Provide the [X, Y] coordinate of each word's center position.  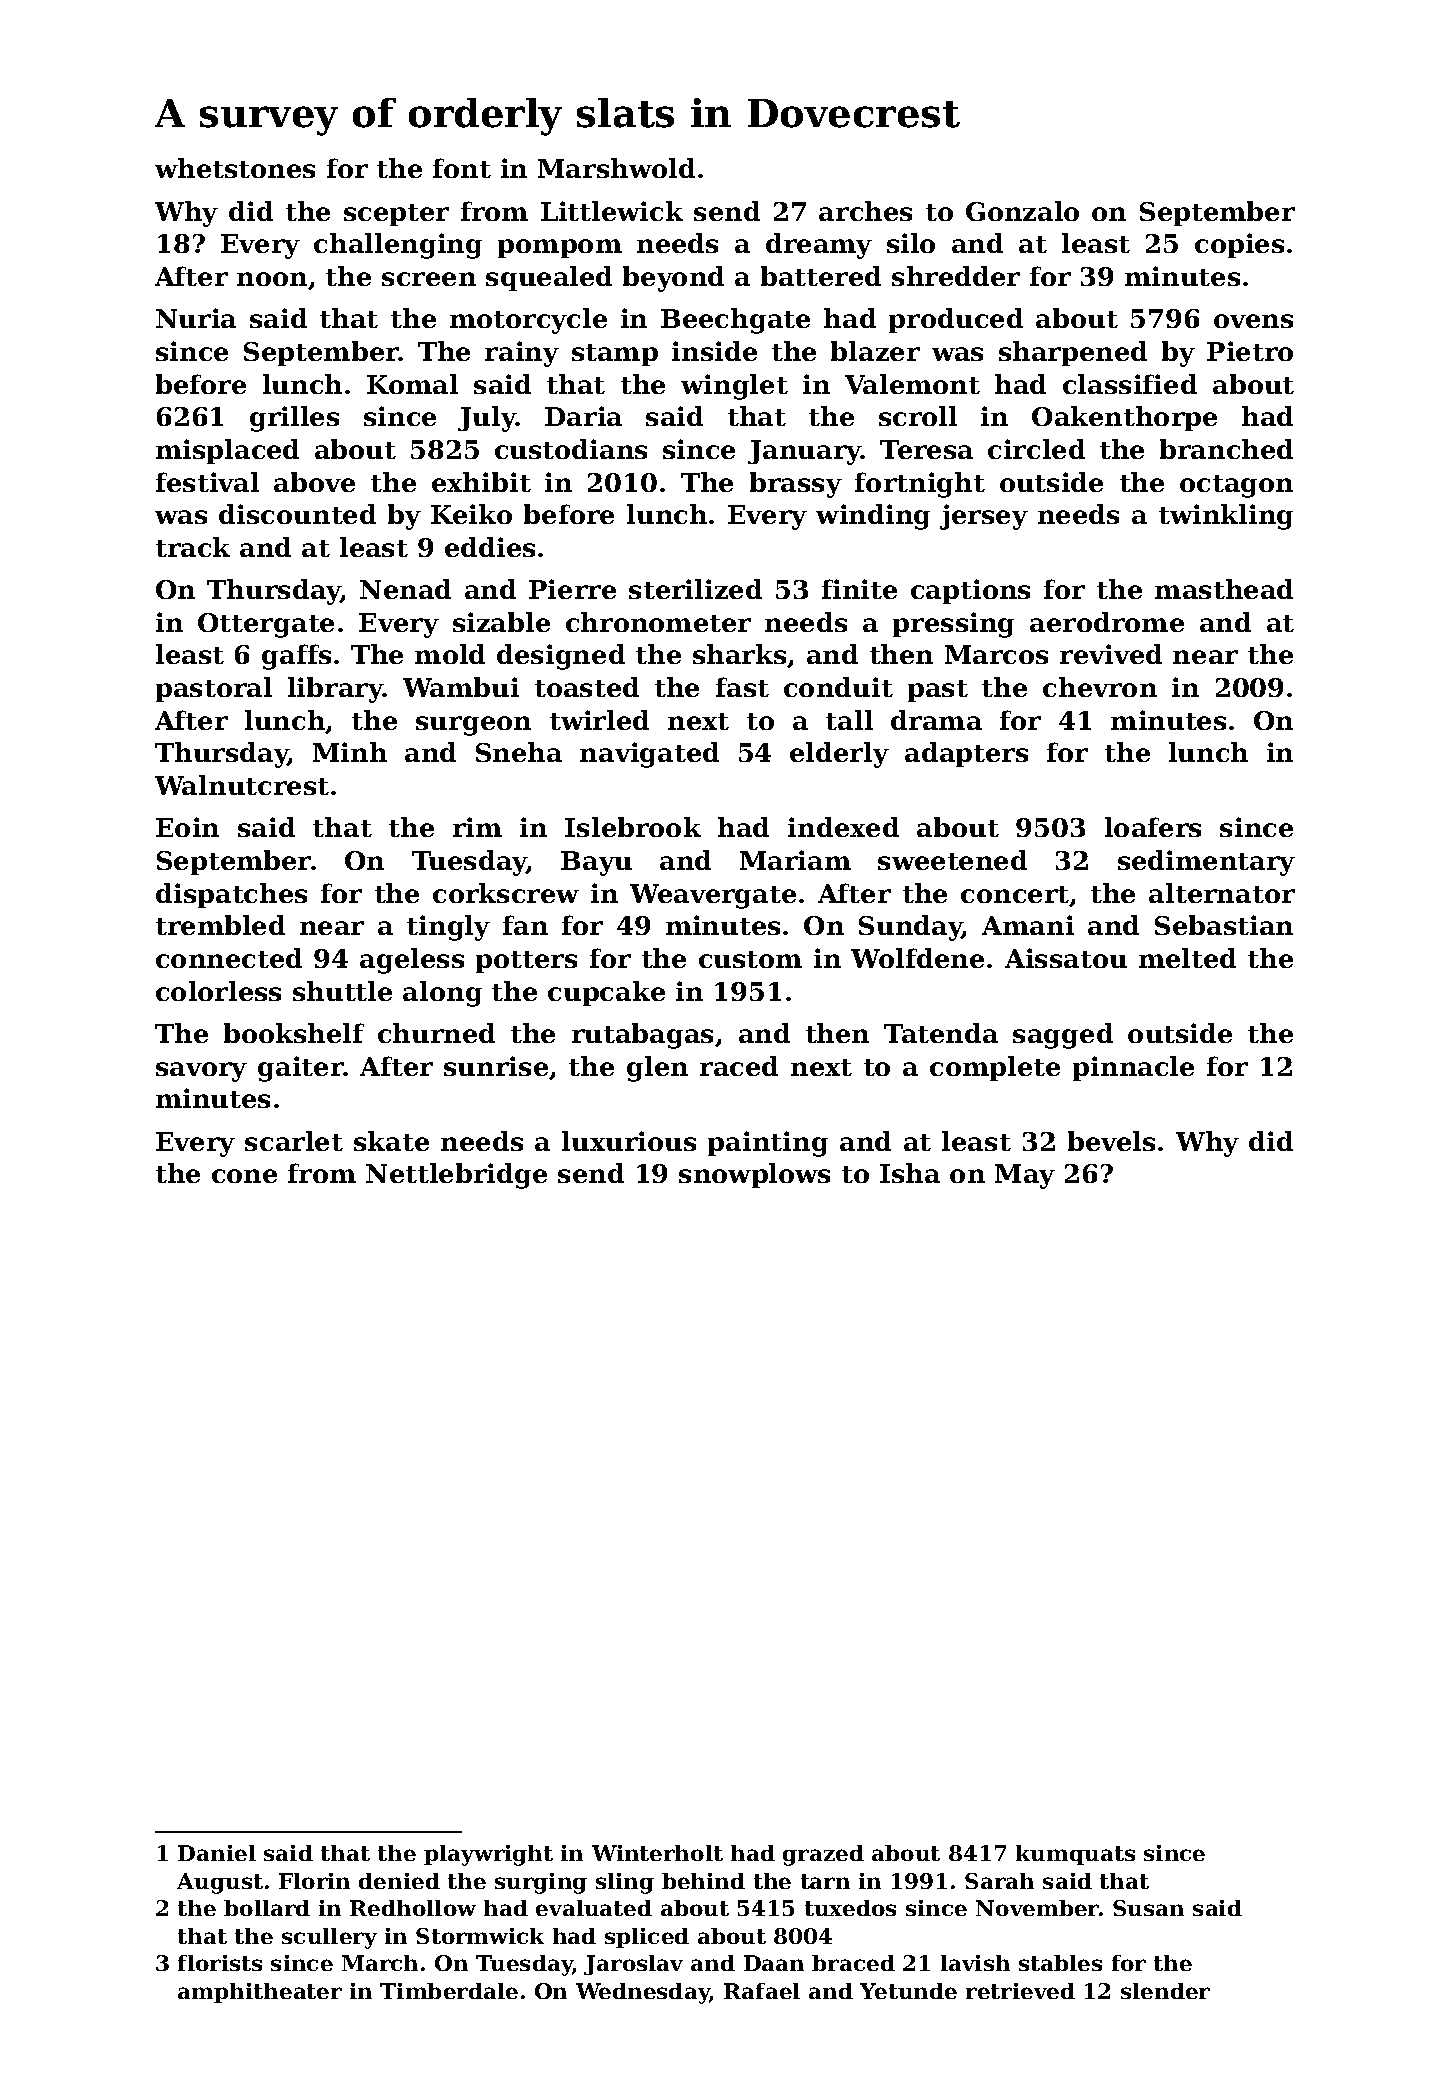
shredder [956, 276]
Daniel [217, 1853]
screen [429, 279]
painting [768, 1144]
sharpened [1073, 353]
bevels [1111, 1141]
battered [821, 276]
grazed [823, 1855]
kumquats [1075, 1855]
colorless [218, 991]
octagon [1236, 486]
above [314, 482]
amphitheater [260, 1993]
